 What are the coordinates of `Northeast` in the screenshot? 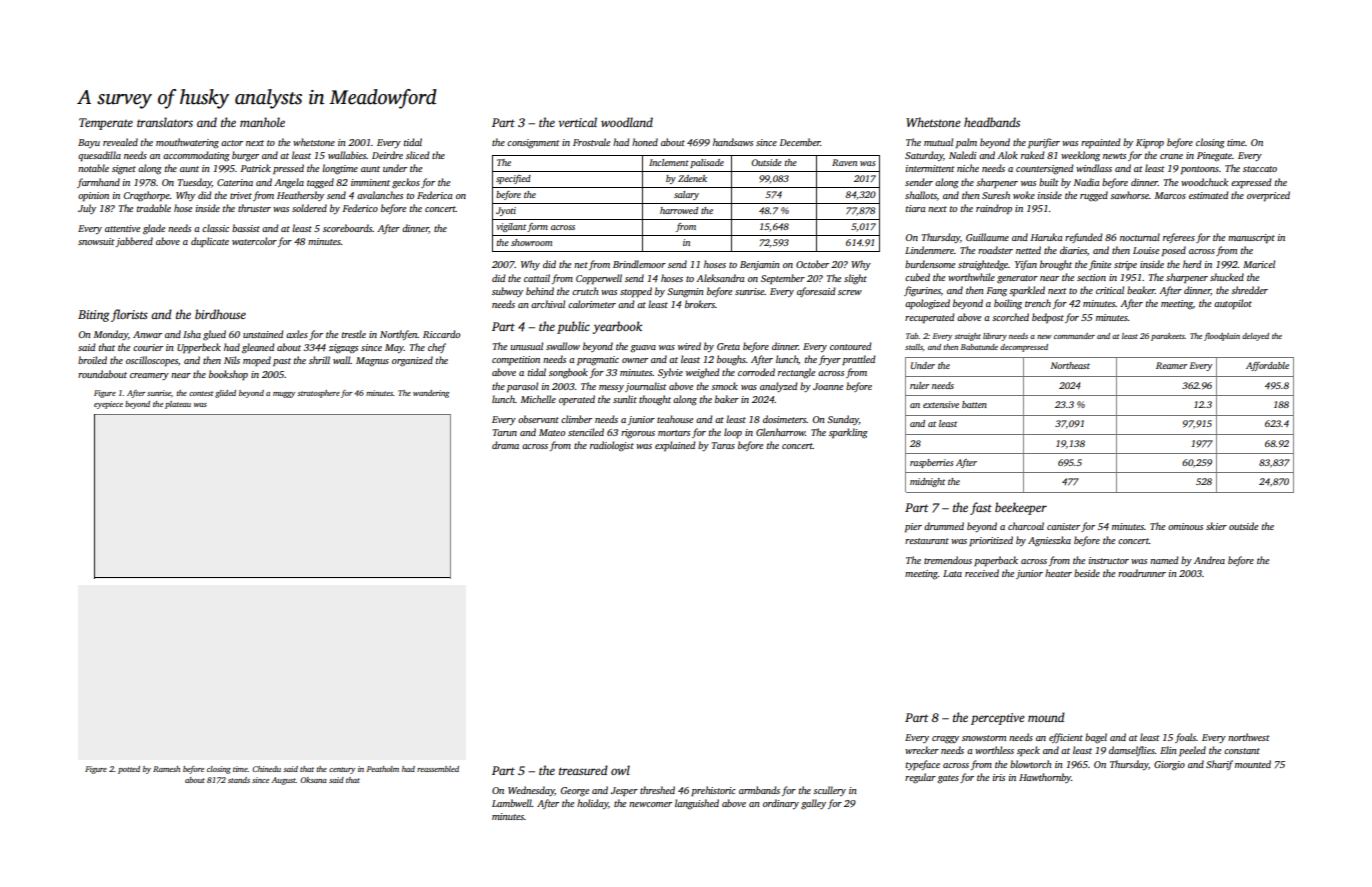 It's located at (1070, 365).
